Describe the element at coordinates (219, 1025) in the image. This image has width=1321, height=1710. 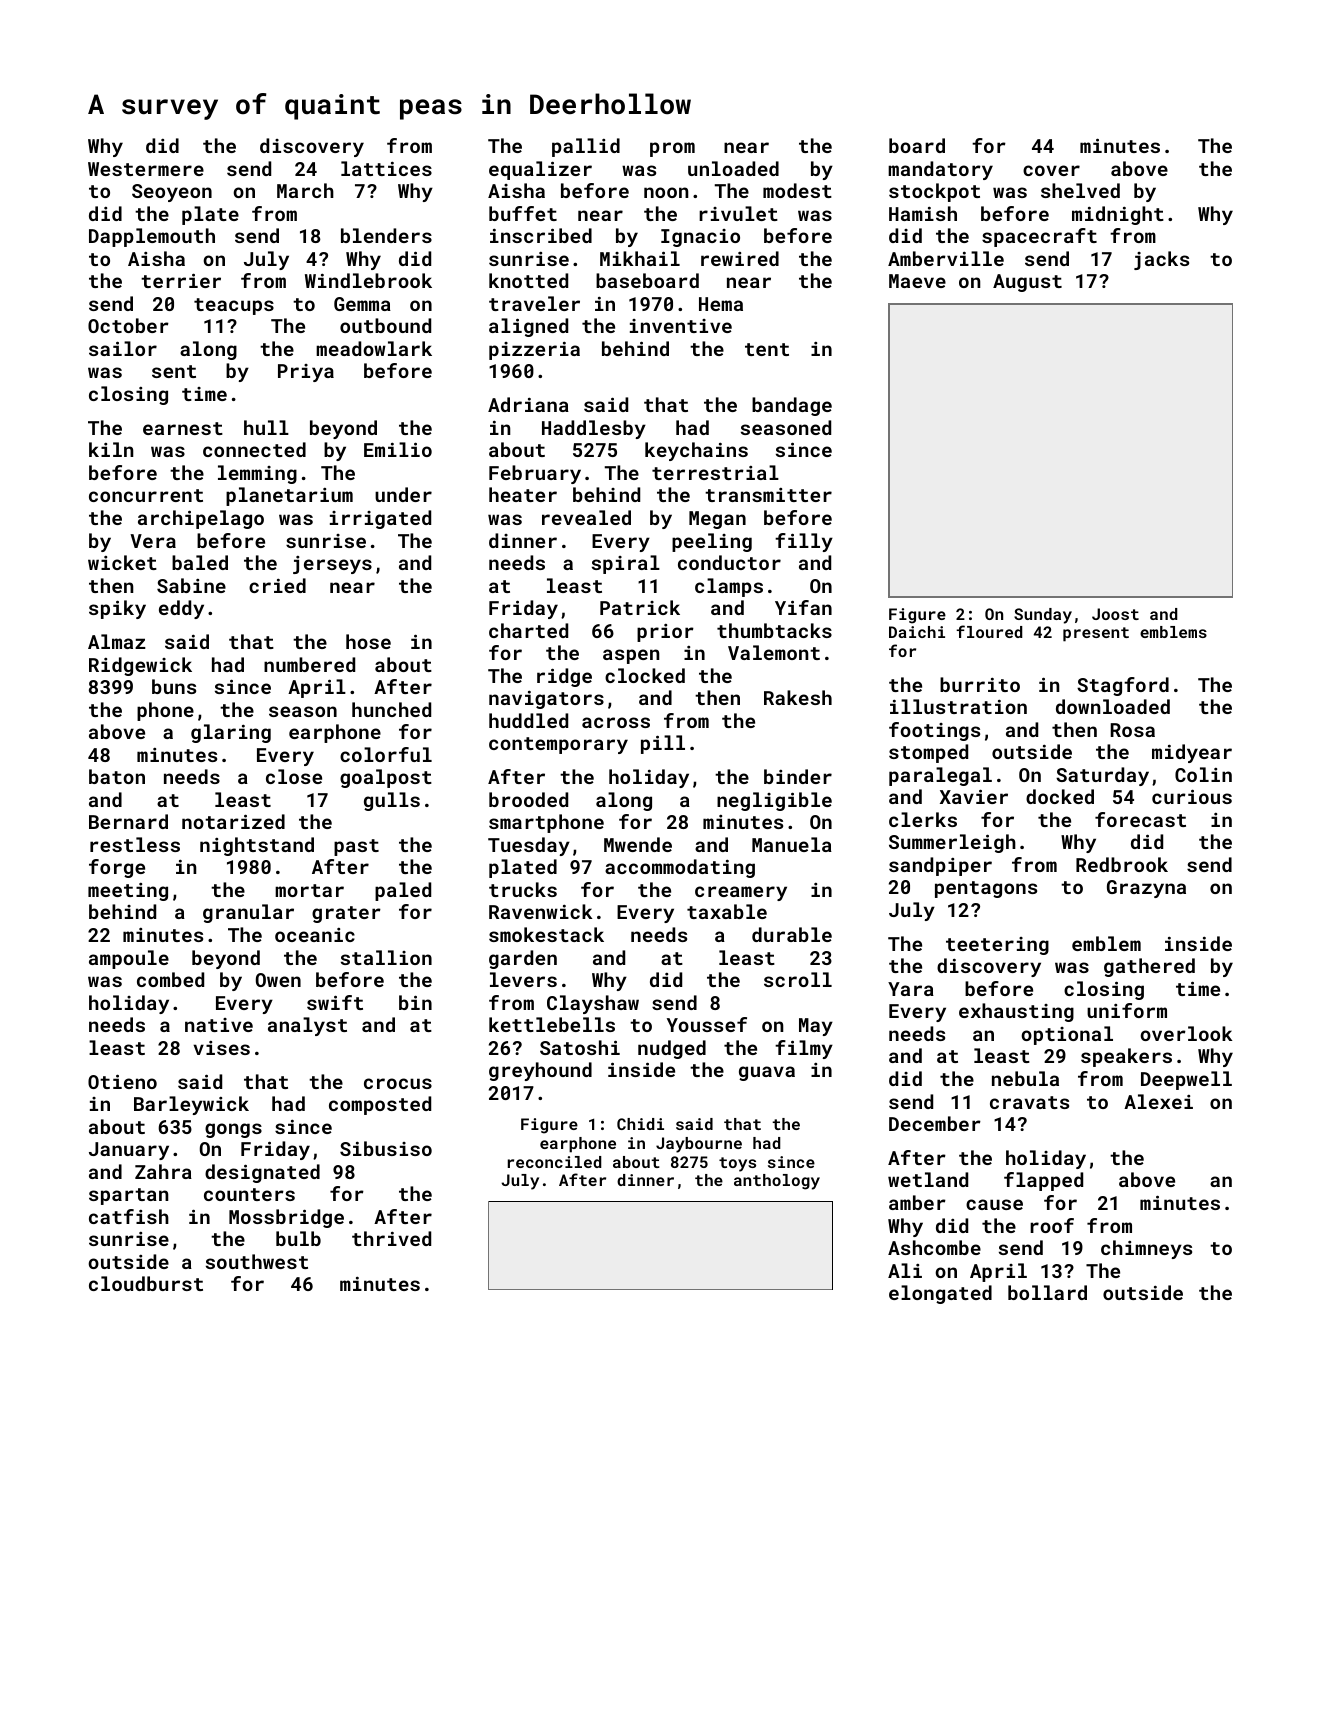
I see `native` at that location.
